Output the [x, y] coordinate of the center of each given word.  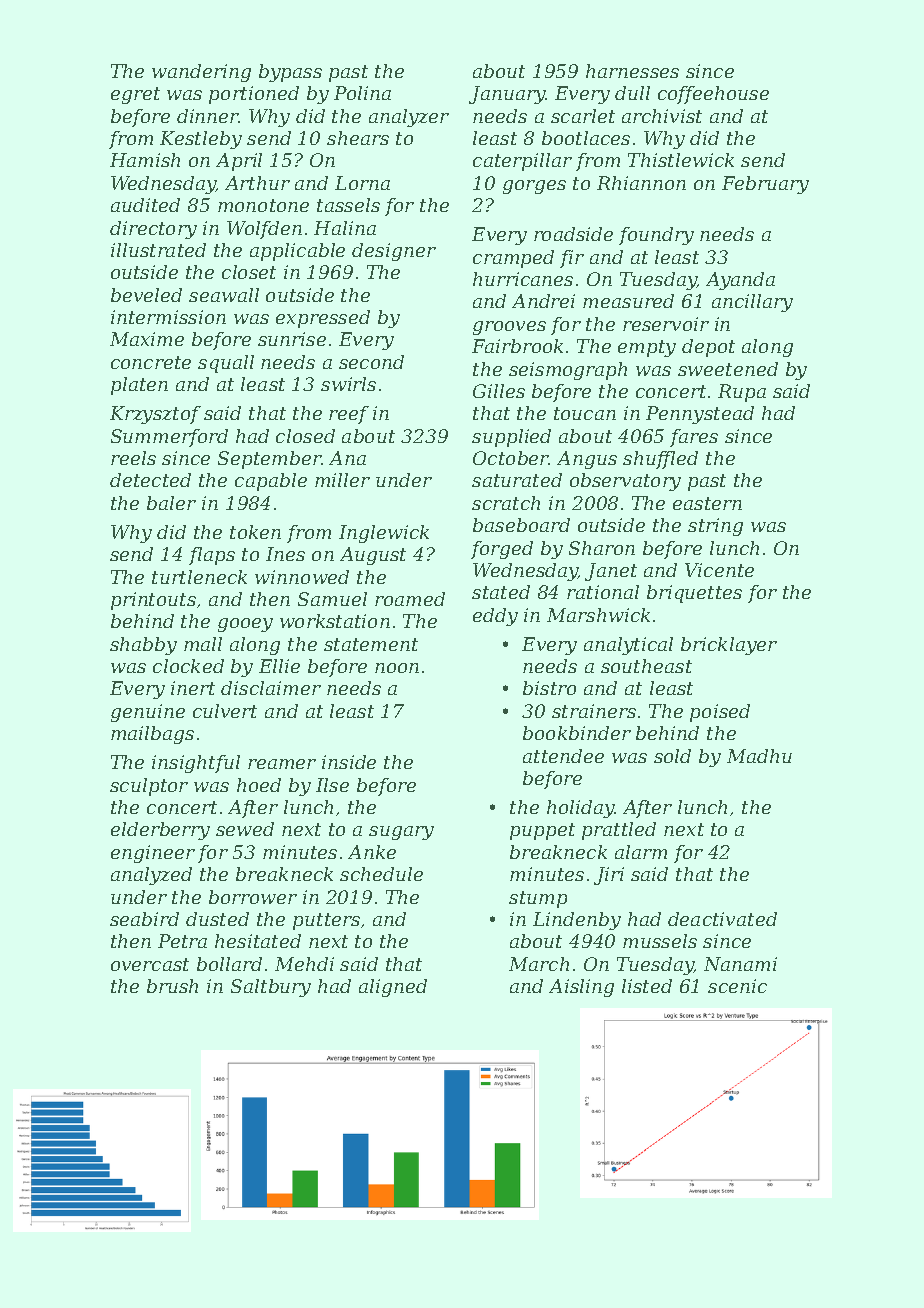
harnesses [632, 71]
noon [397, 668]
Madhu [759, 756]
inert [193, 688]
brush [172, 986]
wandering [201, 73]
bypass [290, 73]
